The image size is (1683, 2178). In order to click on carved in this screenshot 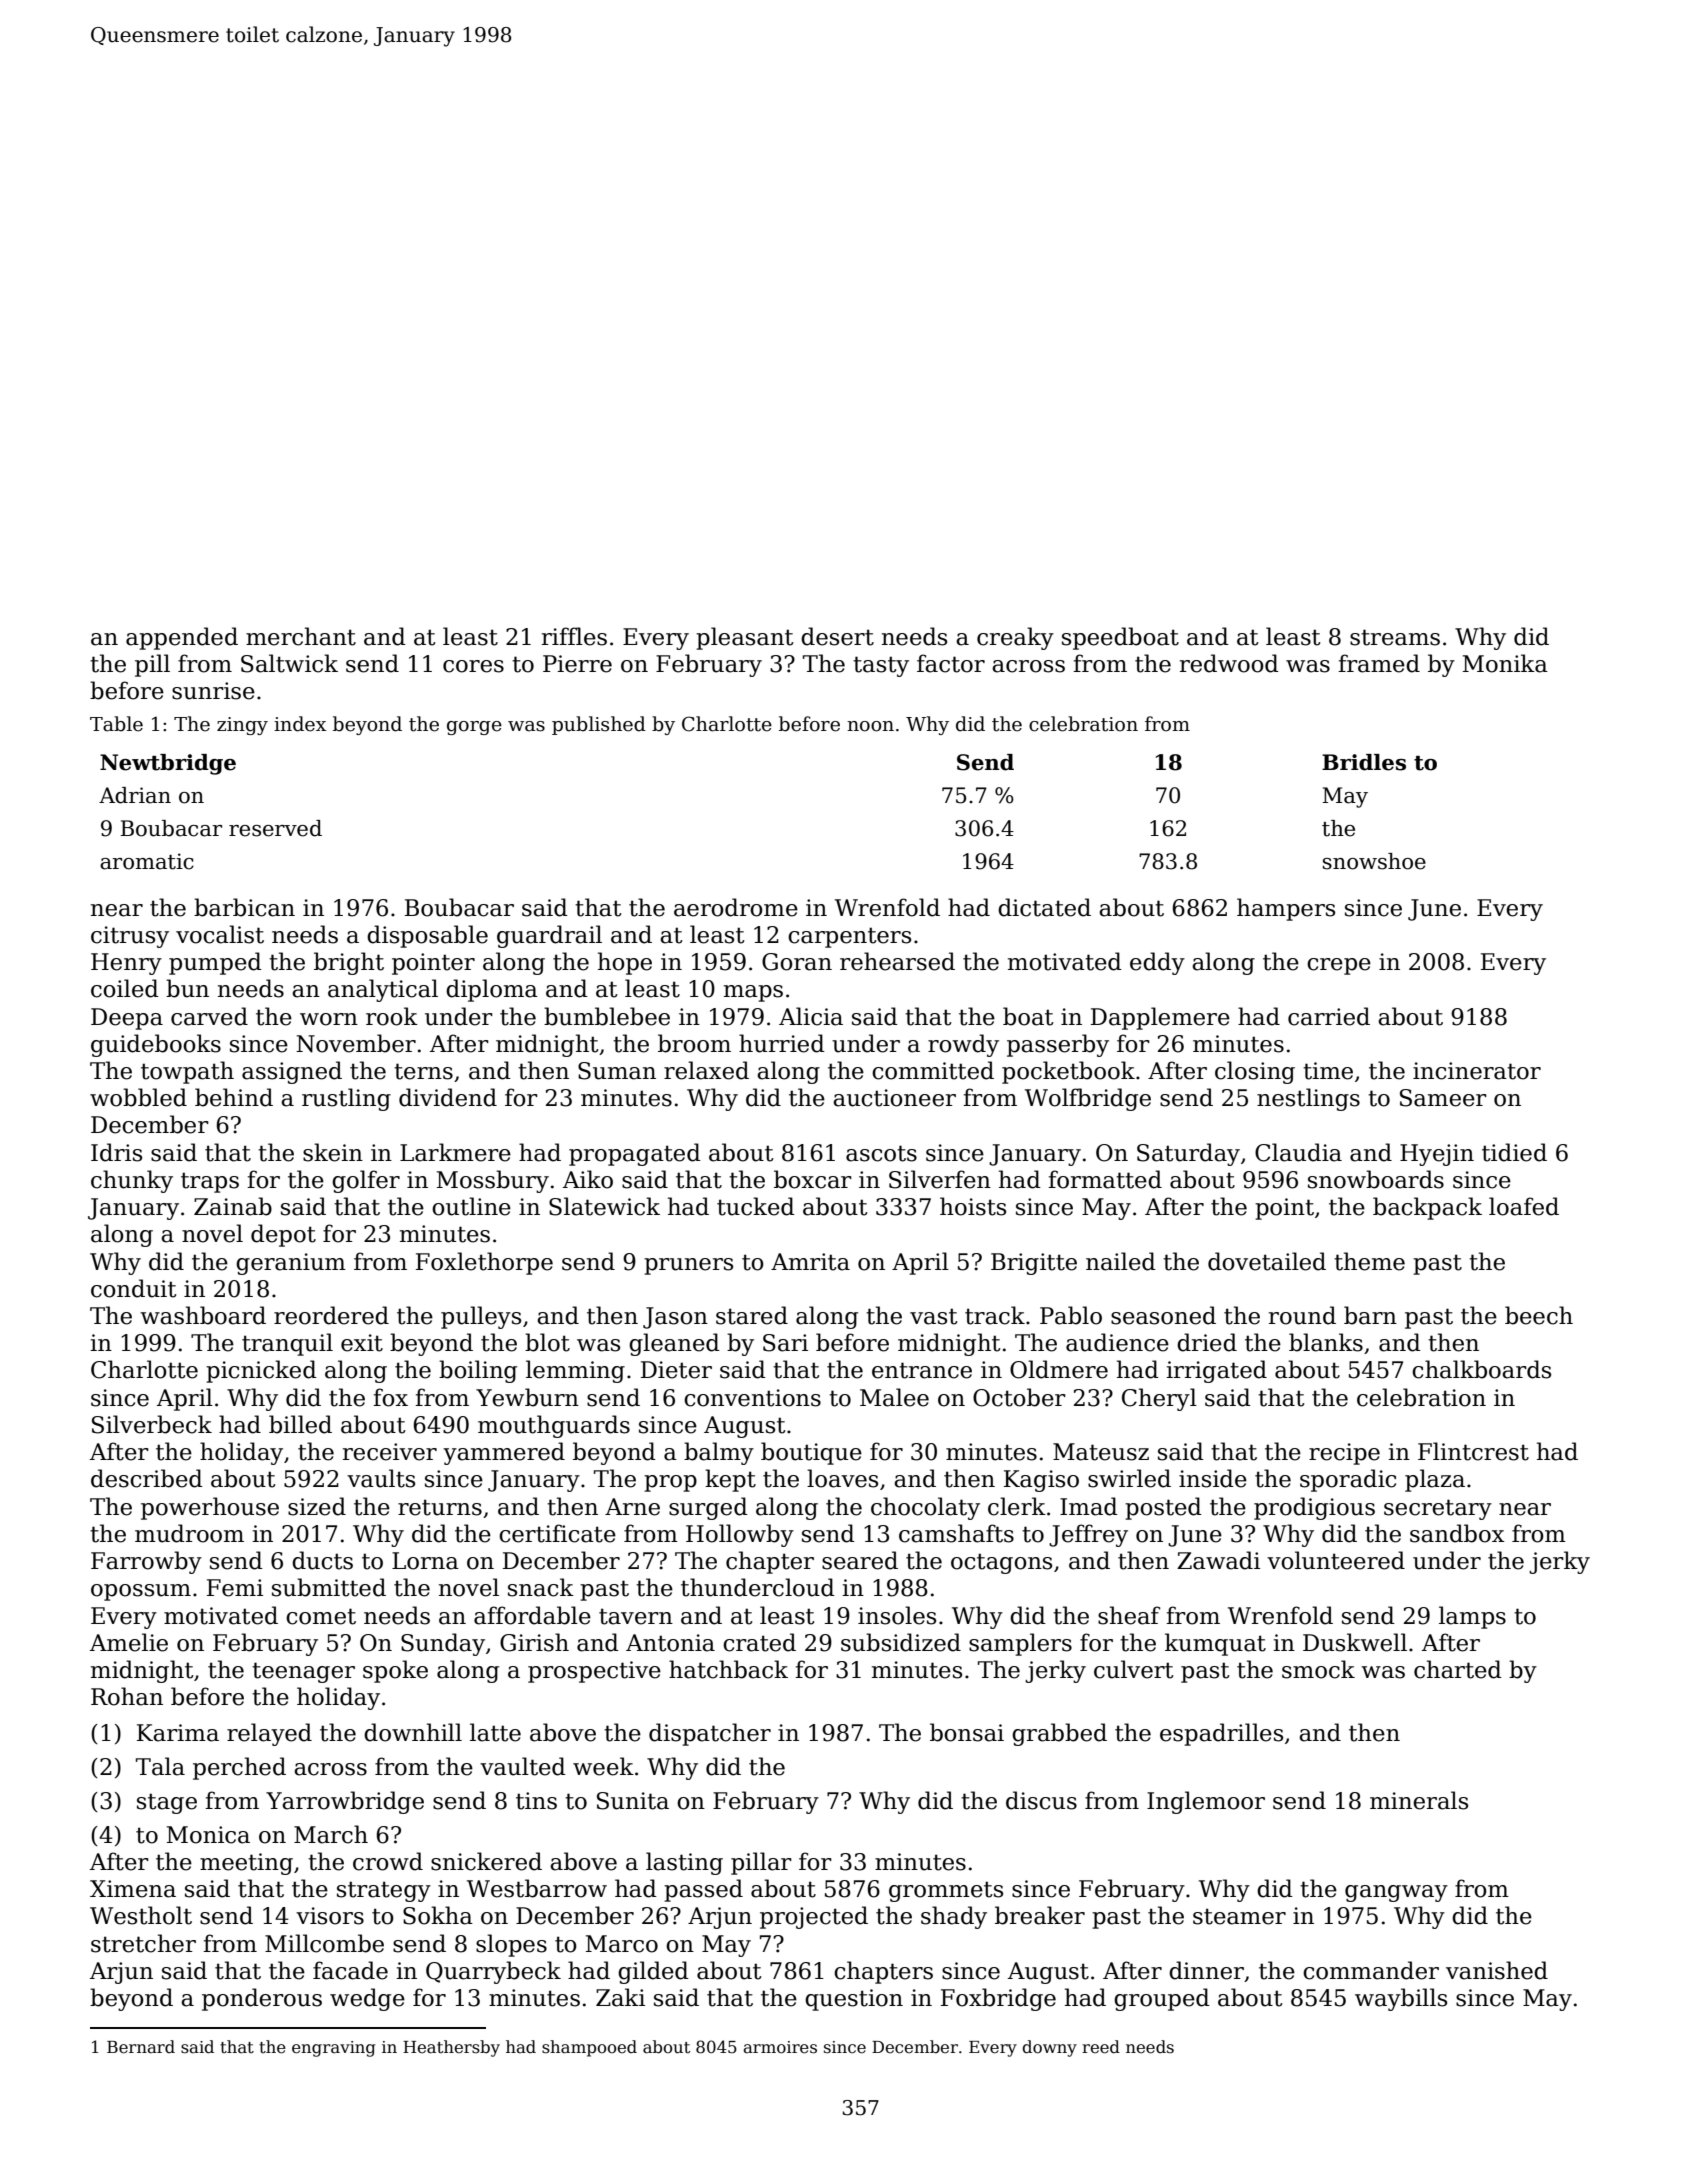, I will do `click(209, 1016)`.
